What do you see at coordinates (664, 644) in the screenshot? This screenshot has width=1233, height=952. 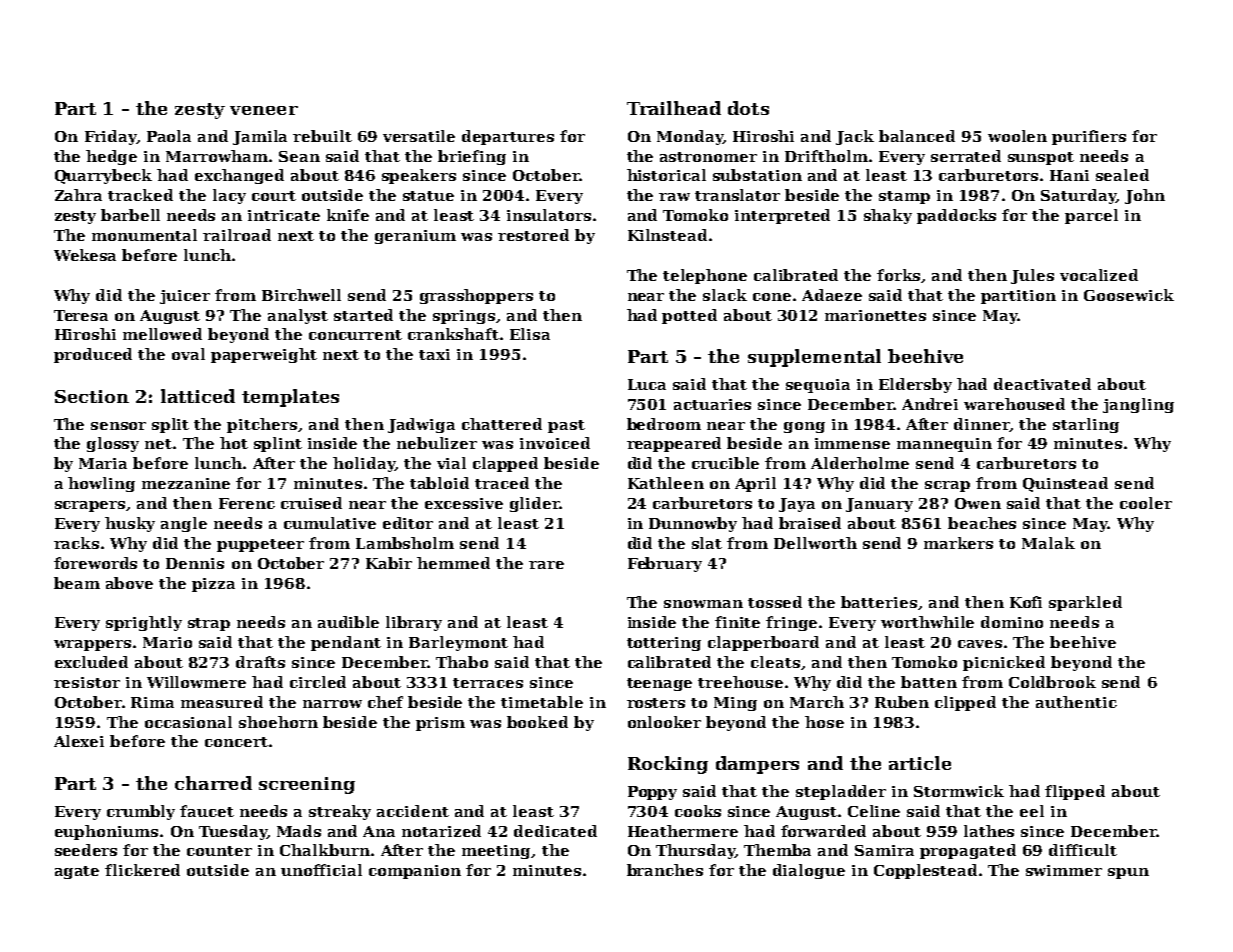 I see `tottering` at bounding box center [664, 644].
